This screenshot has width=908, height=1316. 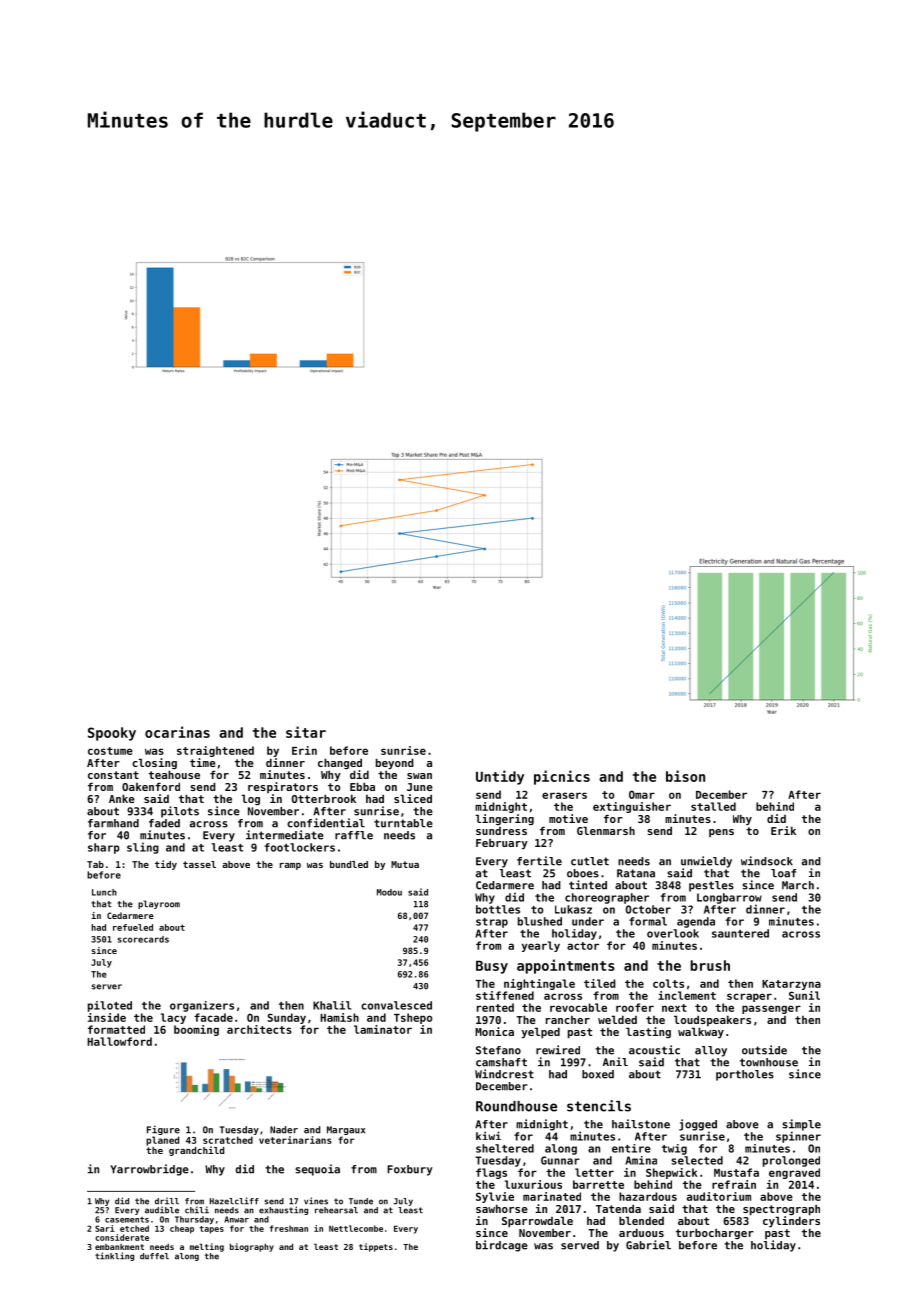 I want to click on sitar, so click(x=306, y=732).
